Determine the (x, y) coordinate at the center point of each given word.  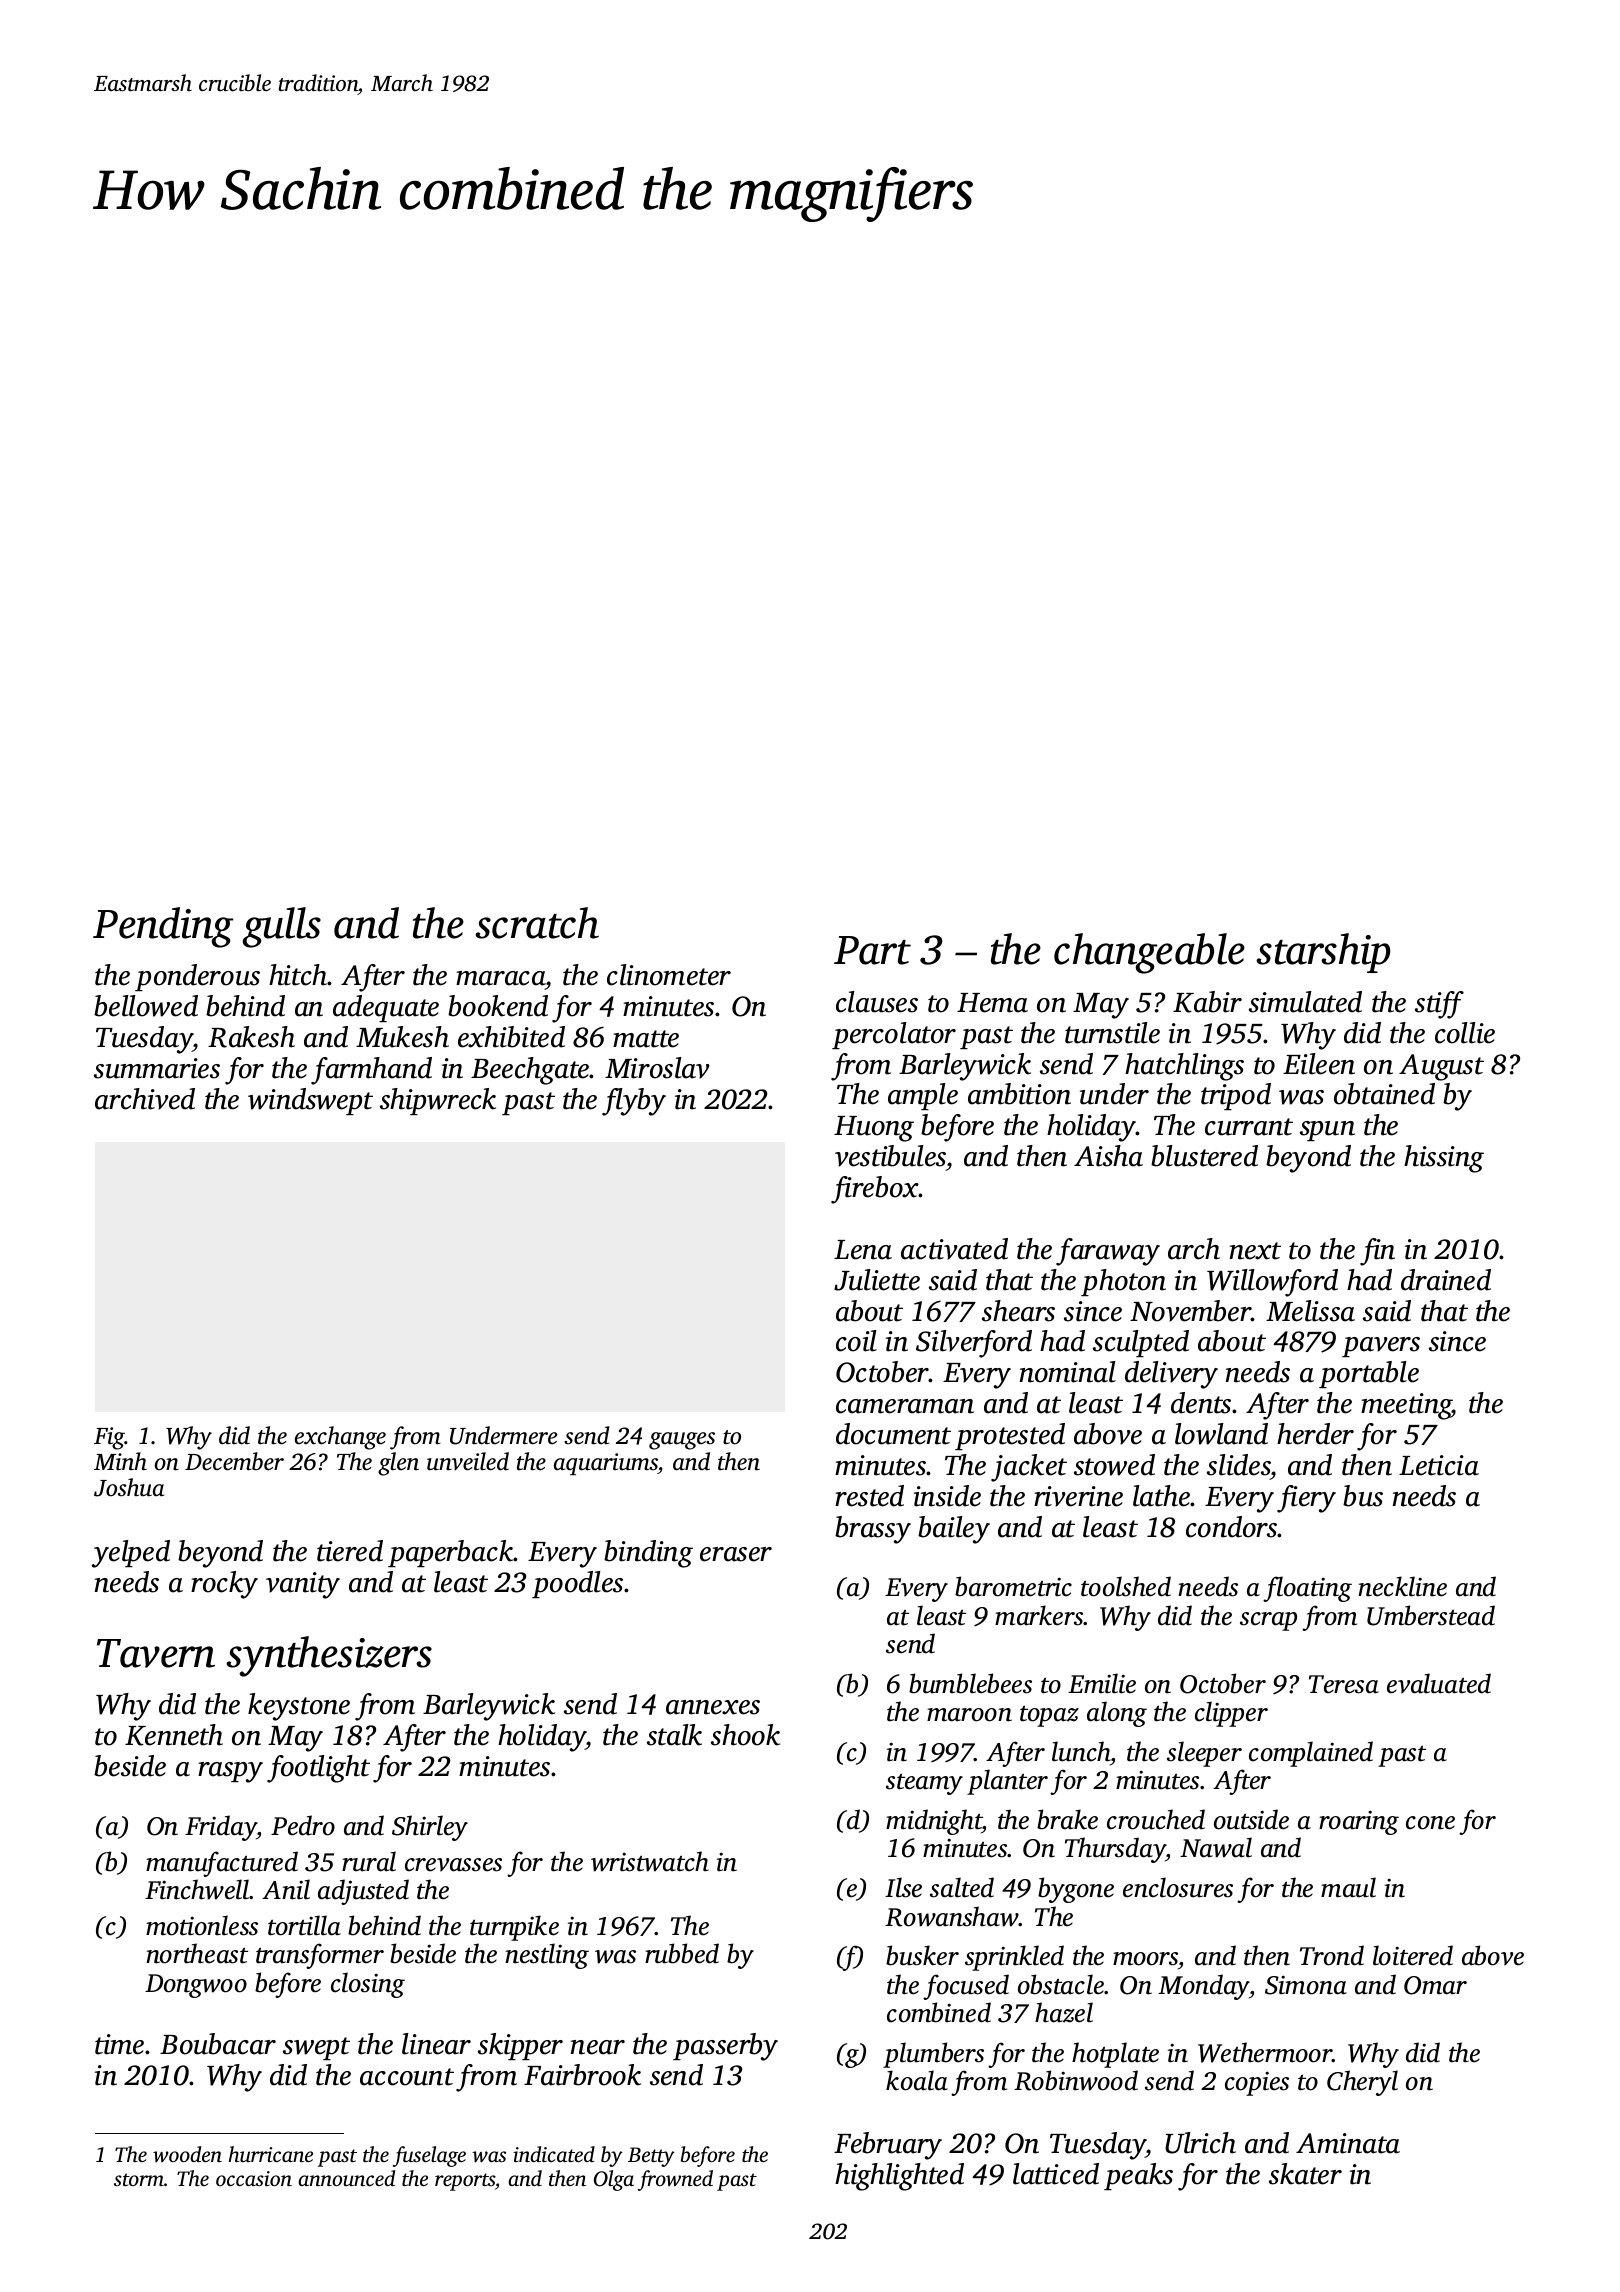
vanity (303, 1585)
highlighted (899, 2177)
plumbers (933, 2055)
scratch (537, 923)
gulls (281, 927)
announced (346, 2178)
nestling (547, 1956)
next (1255, 1251)
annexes (713, 1707)
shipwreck (438, 1101)
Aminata (1348, 2143)
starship (1323, 953)
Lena (863, 1250)
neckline (1402, 1586)
